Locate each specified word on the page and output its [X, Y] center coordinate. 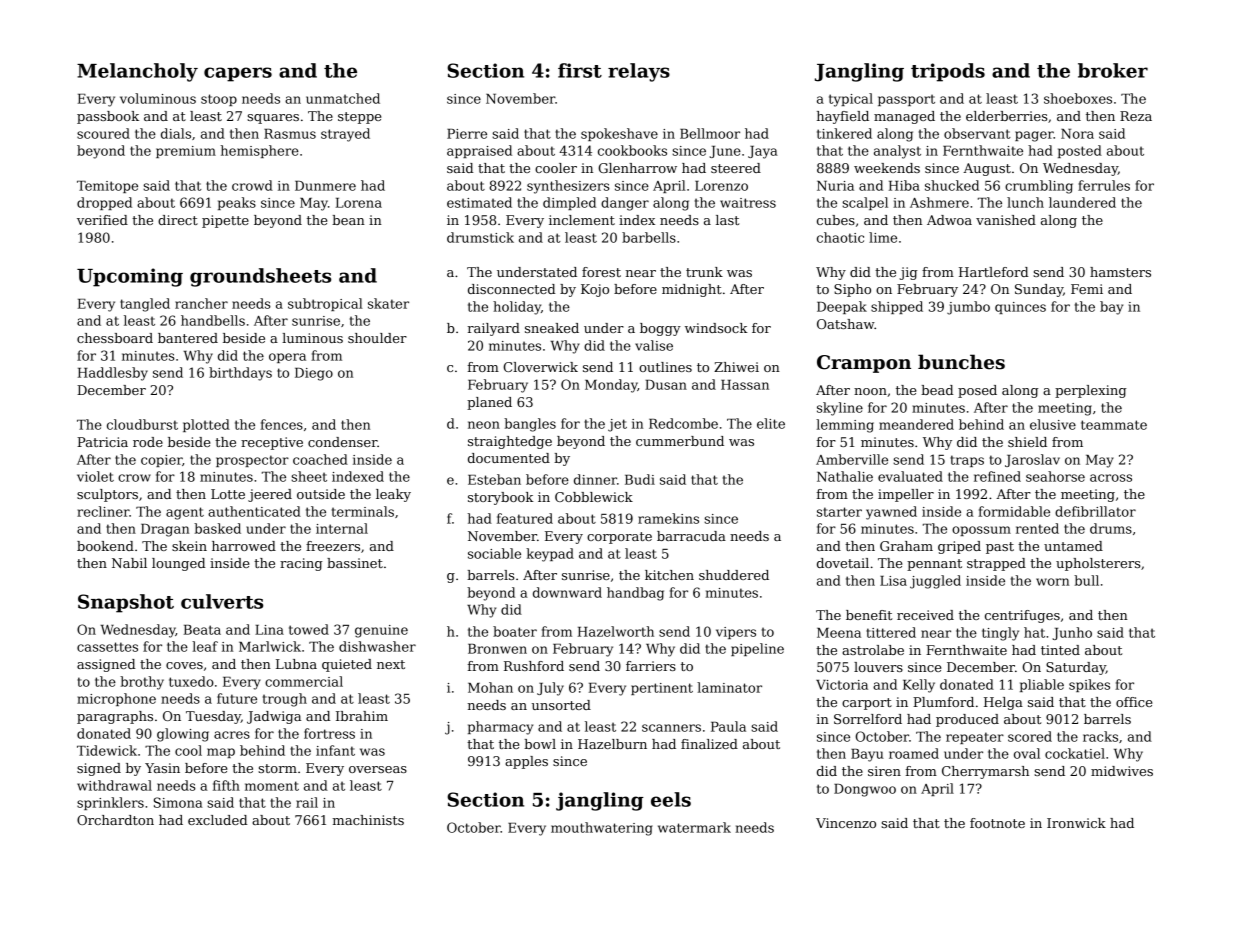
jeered [270, 495]
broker [1113, 70]
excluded [217, 820]
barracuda [691, 536]
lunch [1025, 202]
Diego [314, 374]
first [580, 70]
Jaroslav [1032, 460]
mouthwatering [602, 829]
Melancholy [137, 72]
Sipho [852, 290]
